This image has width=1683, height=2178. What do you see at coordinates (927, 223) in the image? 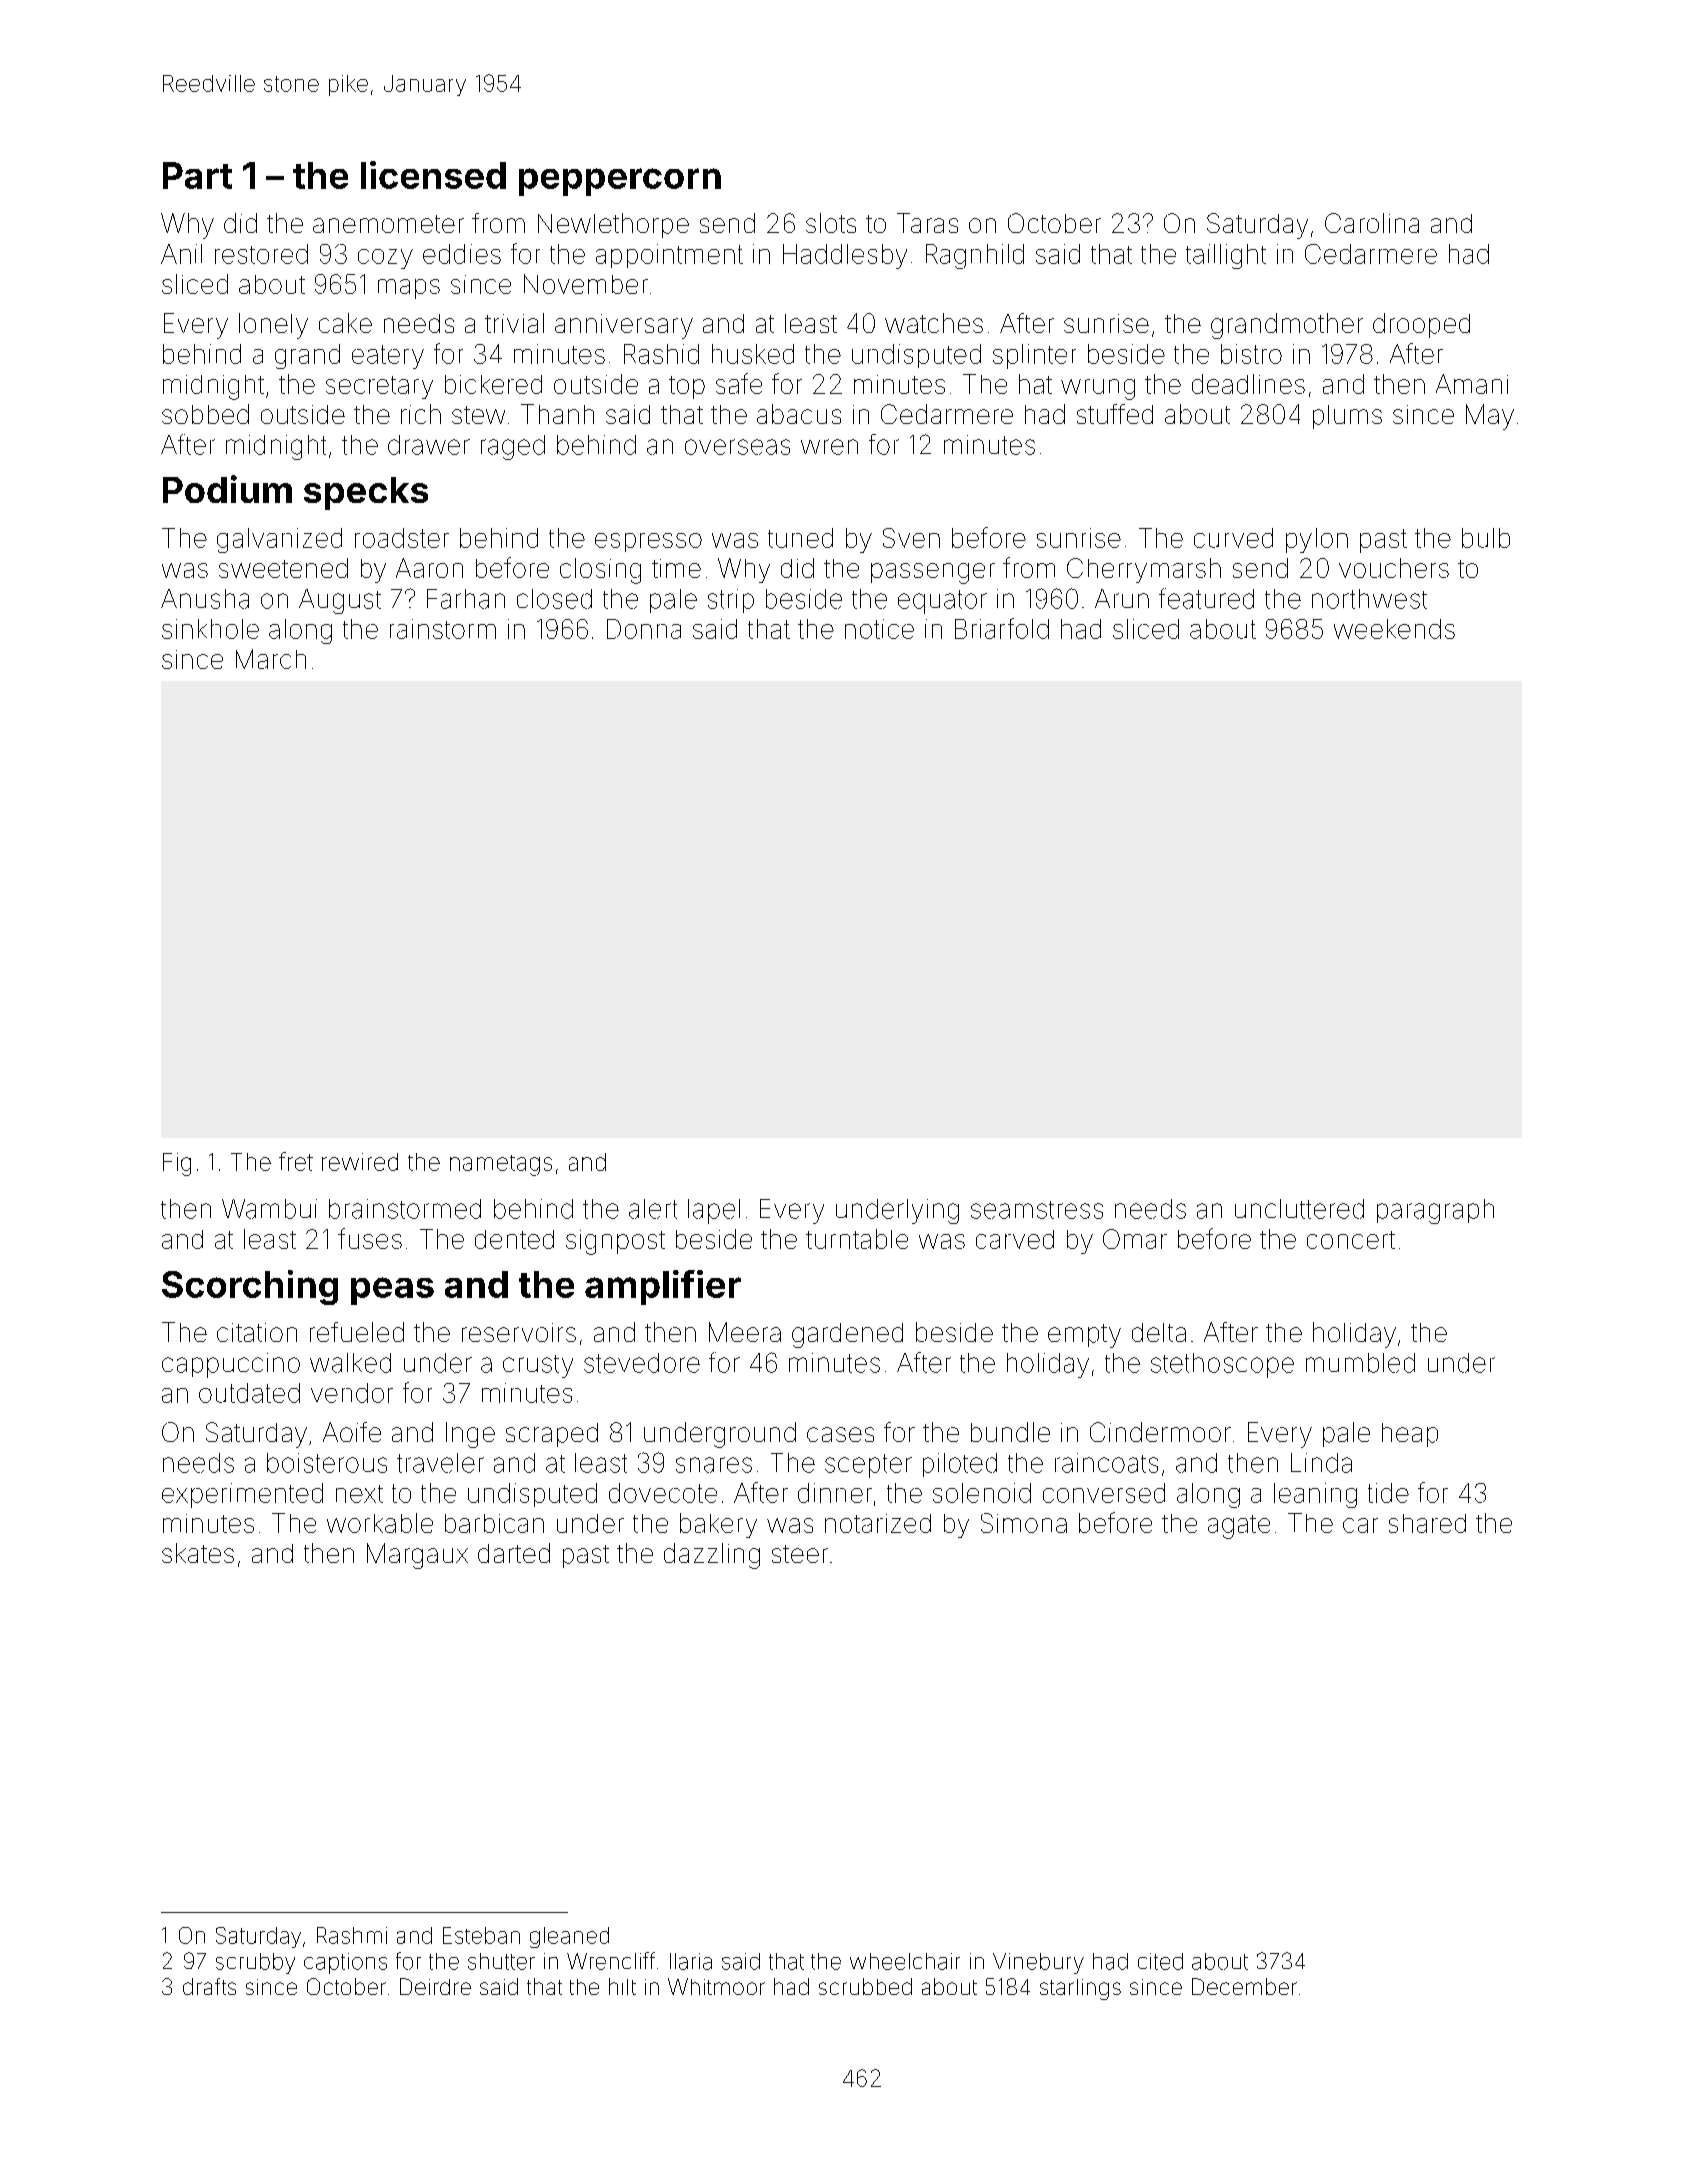
I see `Taras` at bounding box center [927, 223].
